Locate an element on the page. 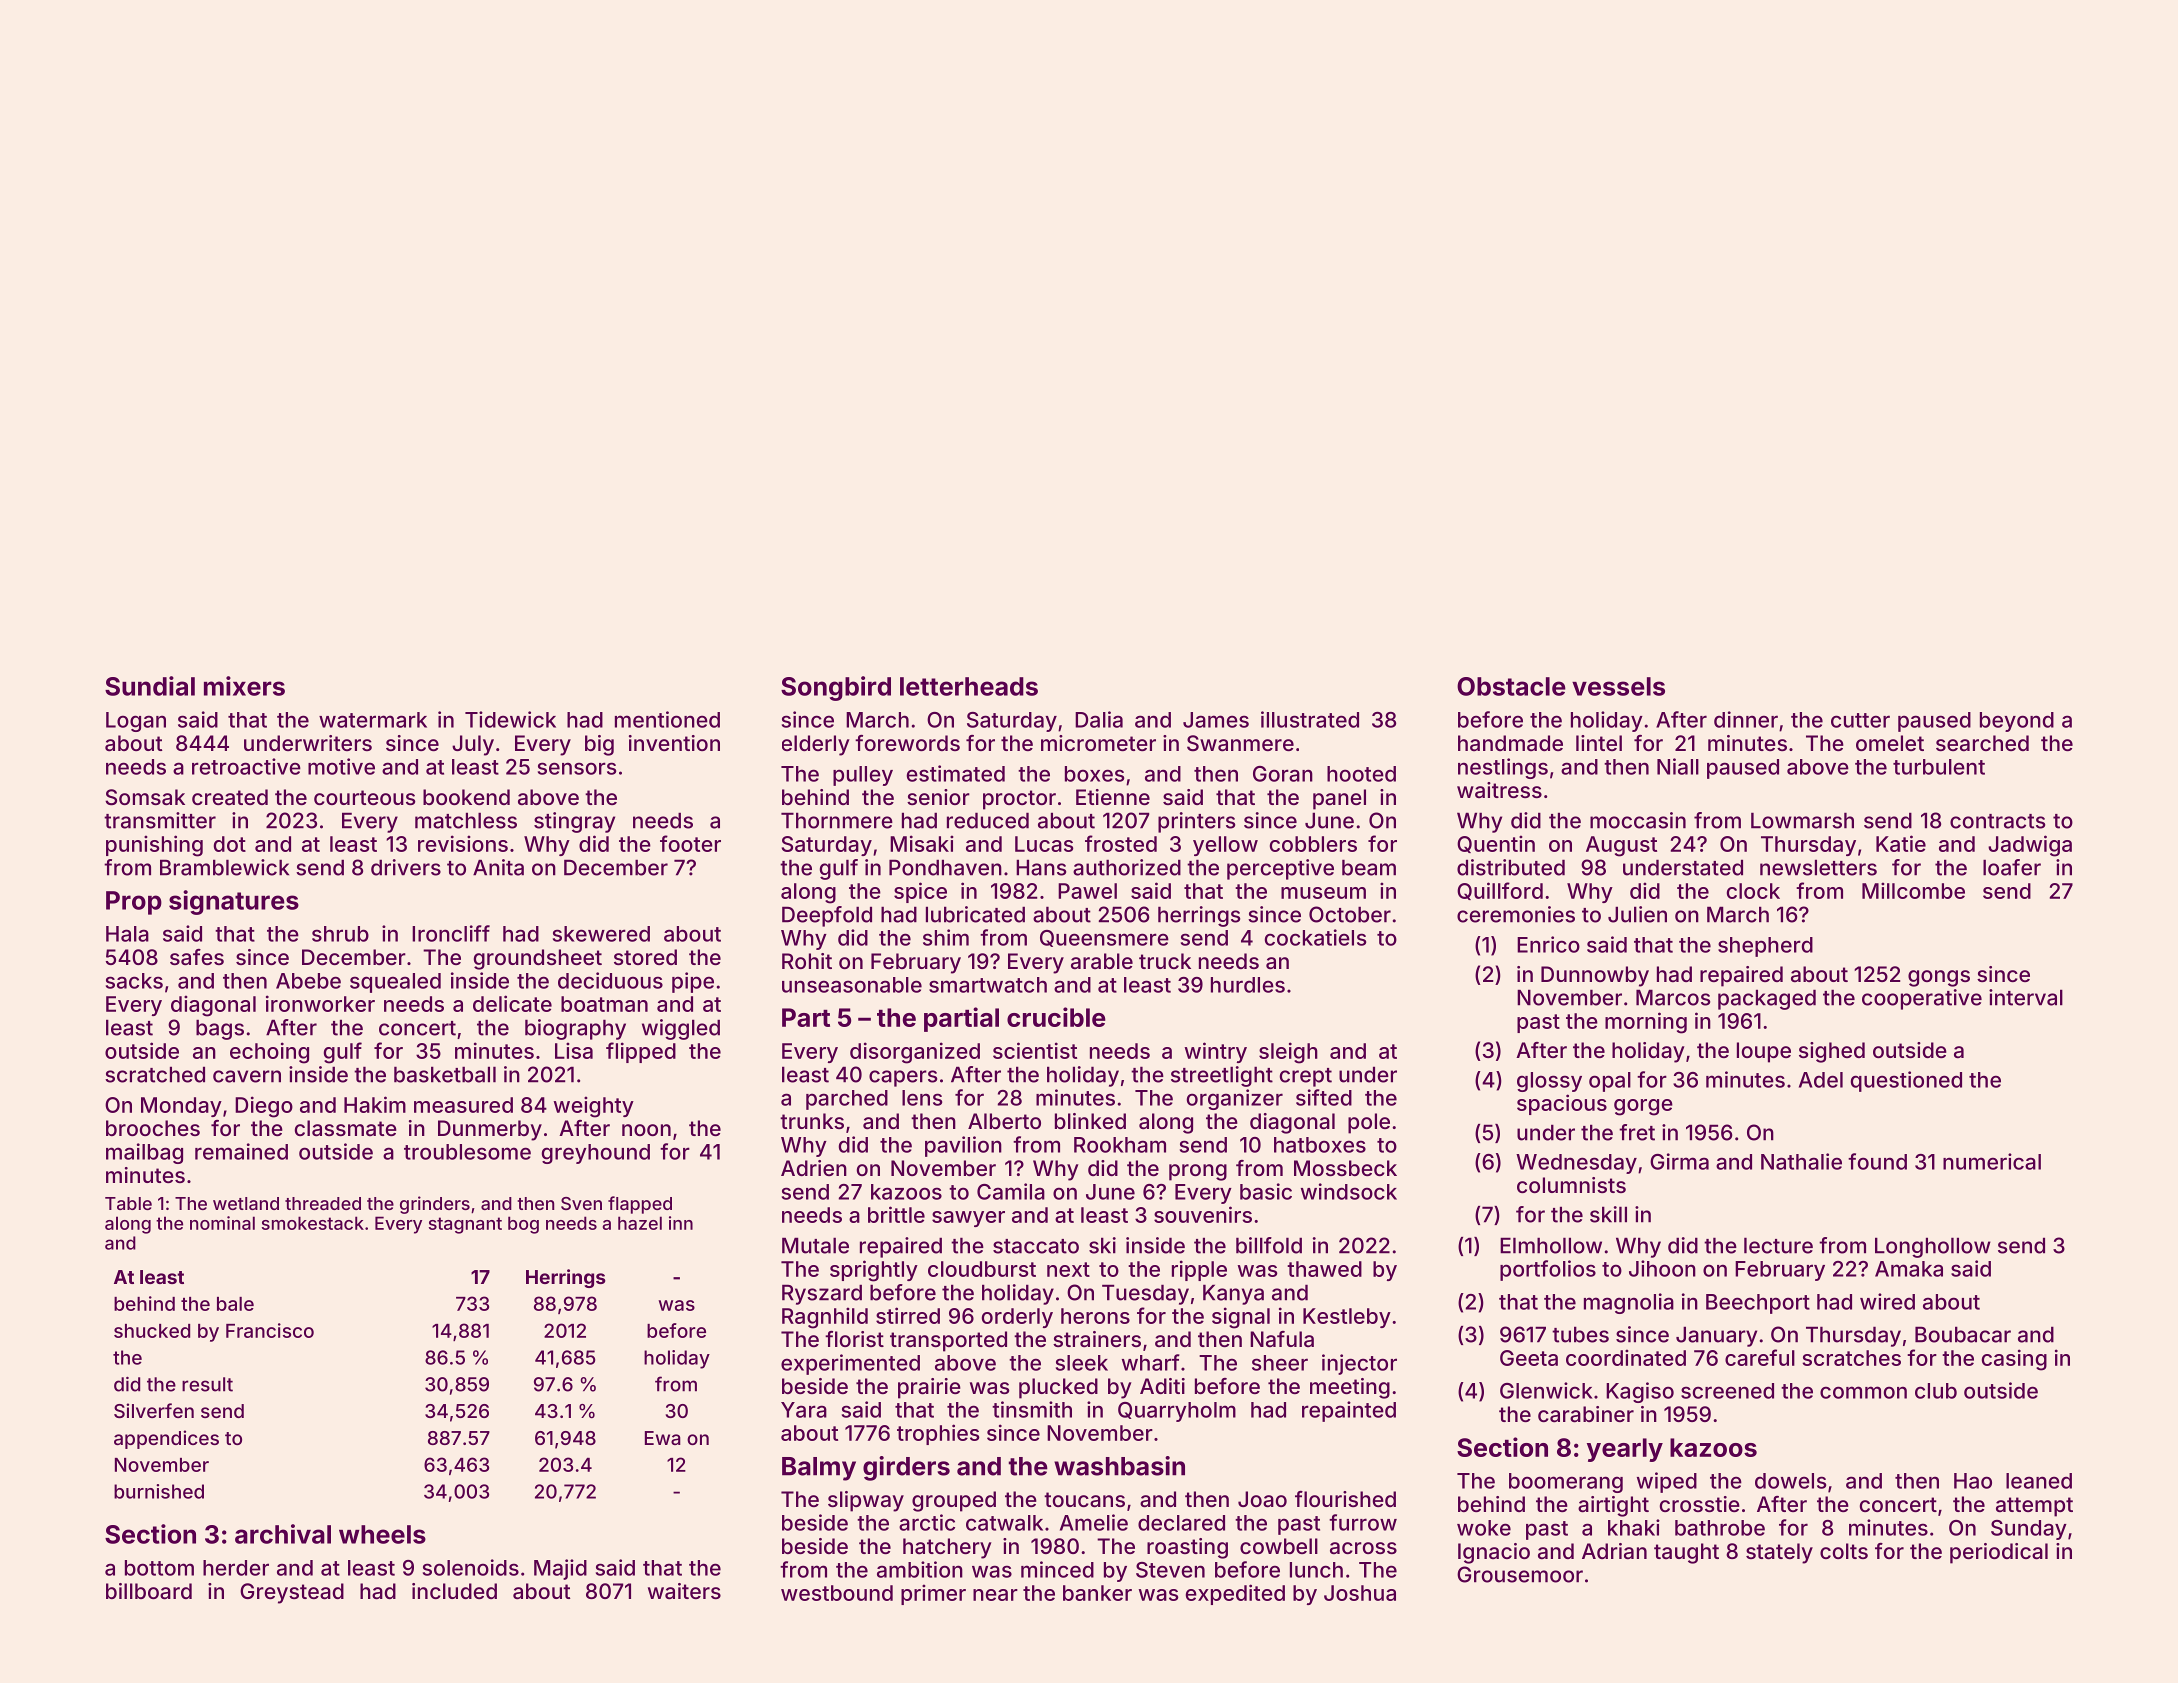  smokestack is located at coordinates (313, 1223).
